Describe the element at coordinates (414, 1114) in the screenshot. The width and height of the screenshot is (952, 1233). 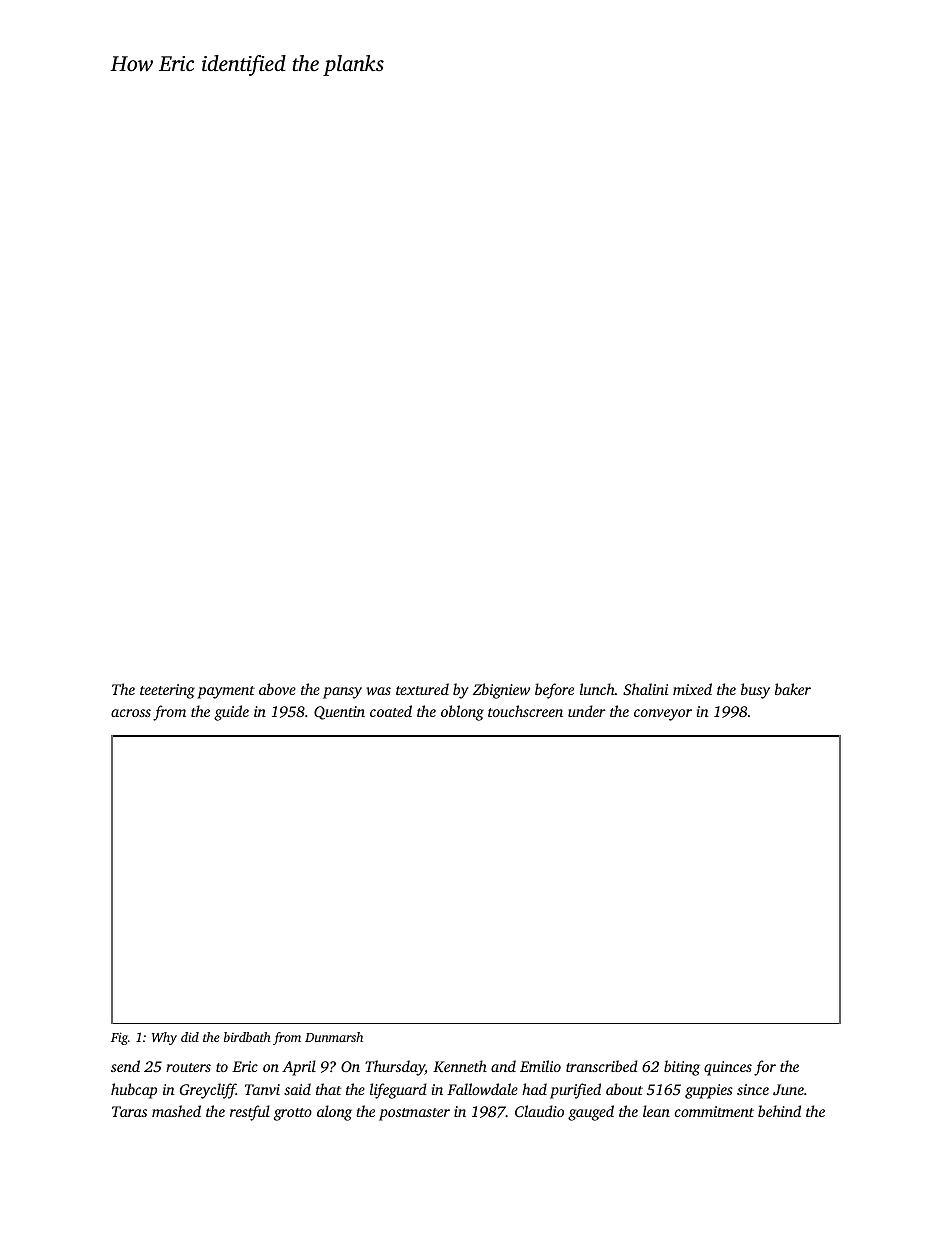
I see `postmaster` at that location.
